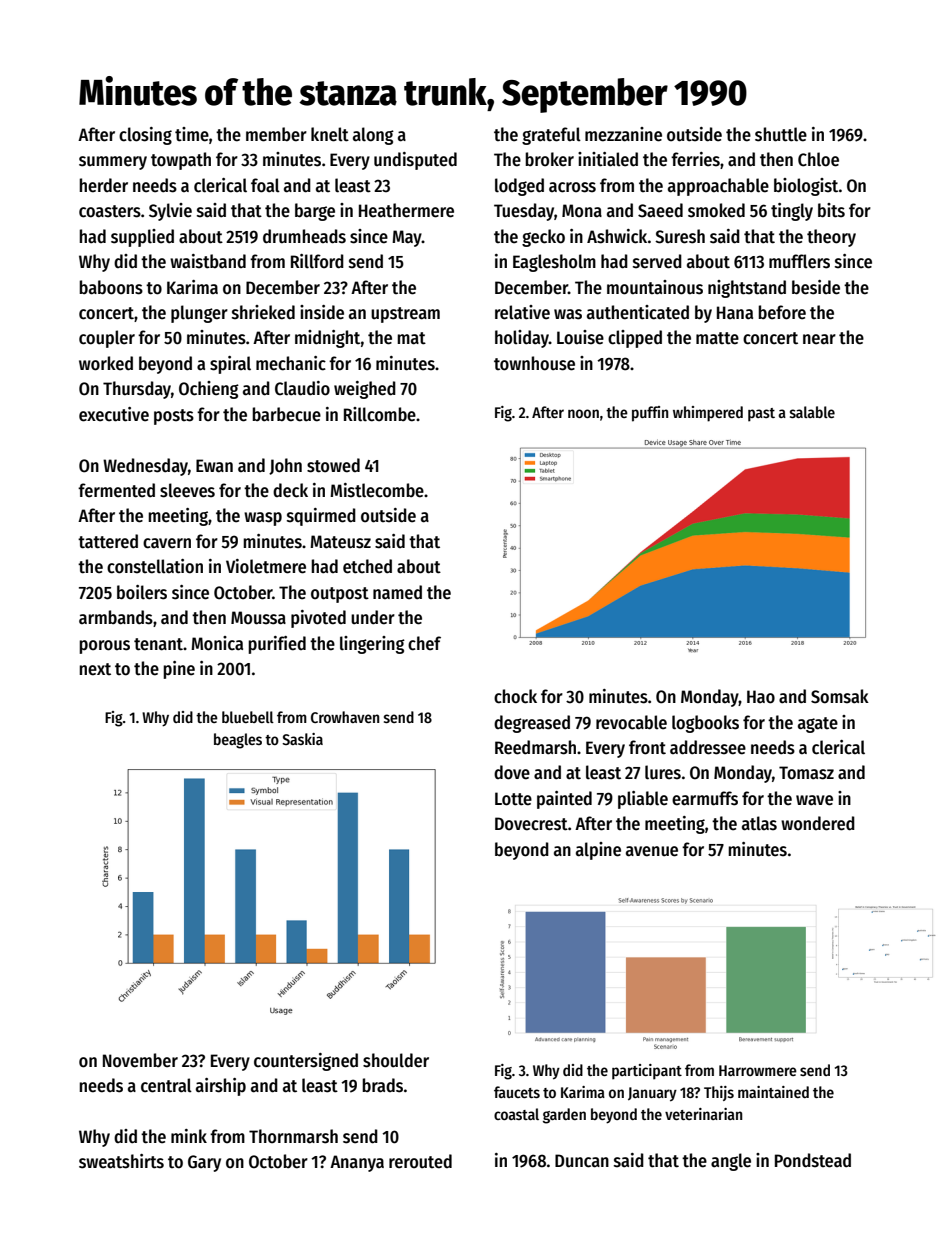 The image size is (952, 1233). What do you see at coordinates (377, 490) in the screenshot?
I see `Mistlecombe` at bounding box center [377, 490].
